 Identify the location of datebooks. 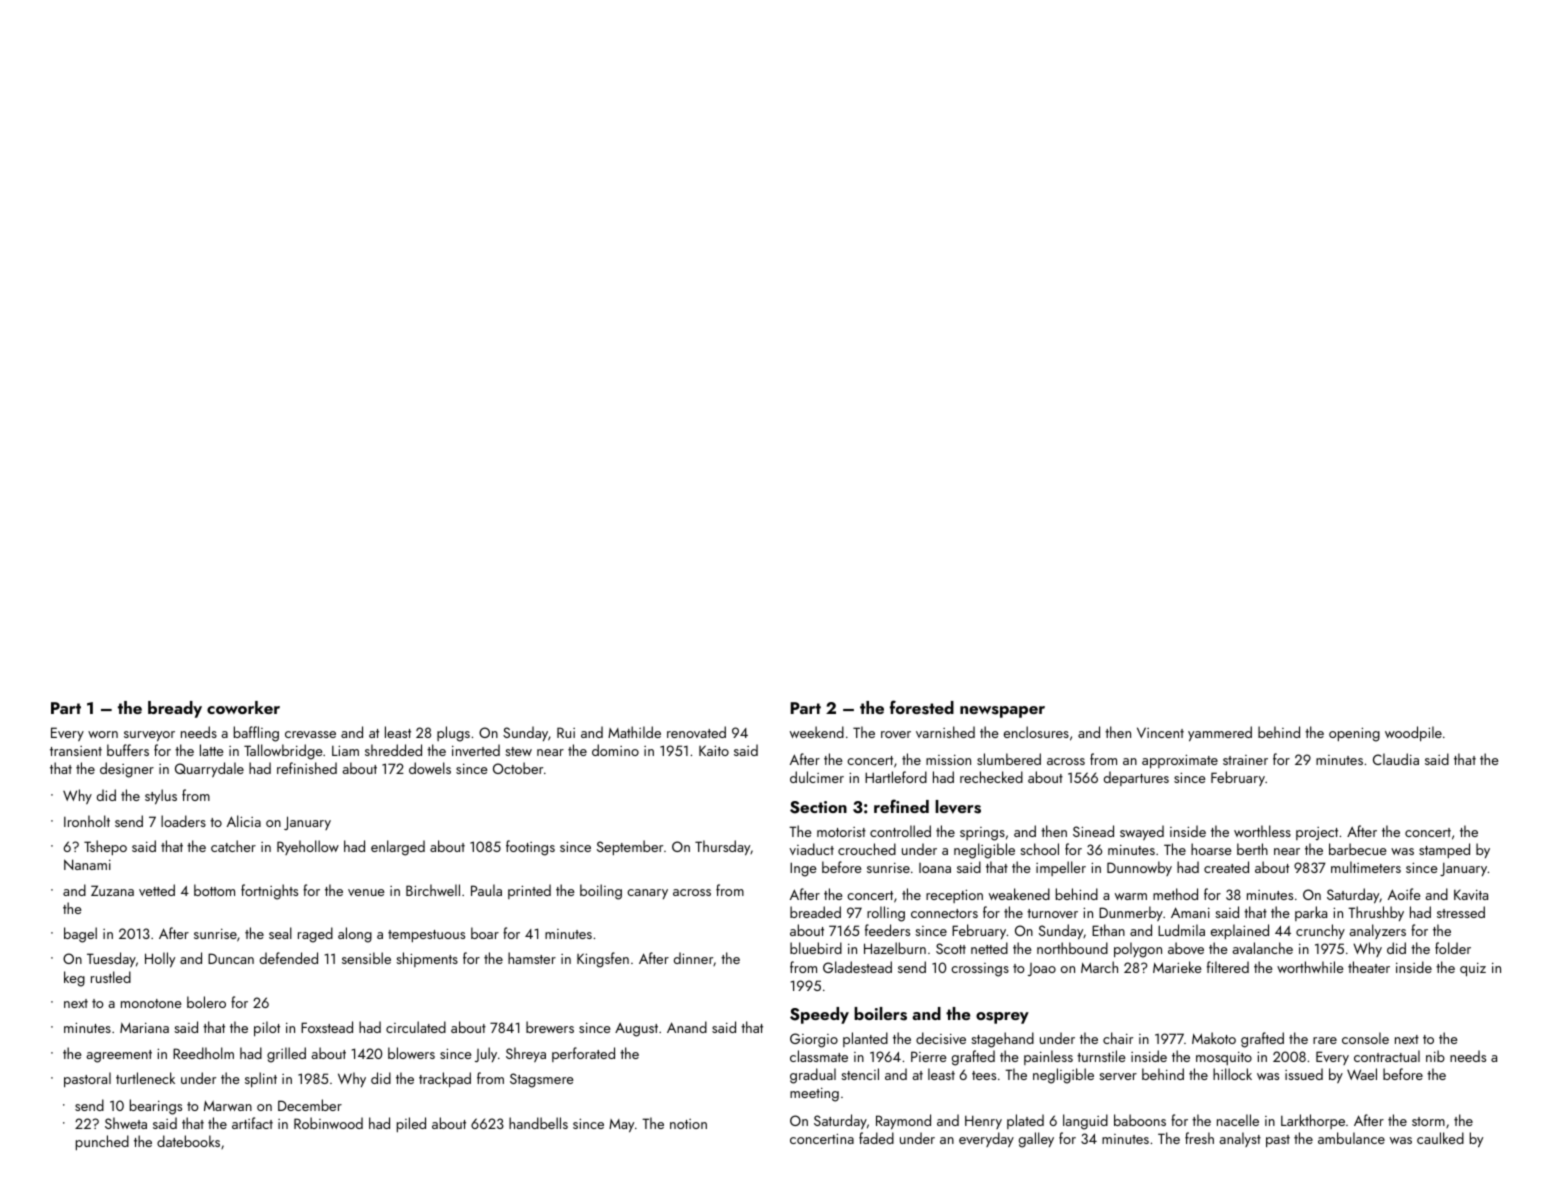
(188, 1141).
